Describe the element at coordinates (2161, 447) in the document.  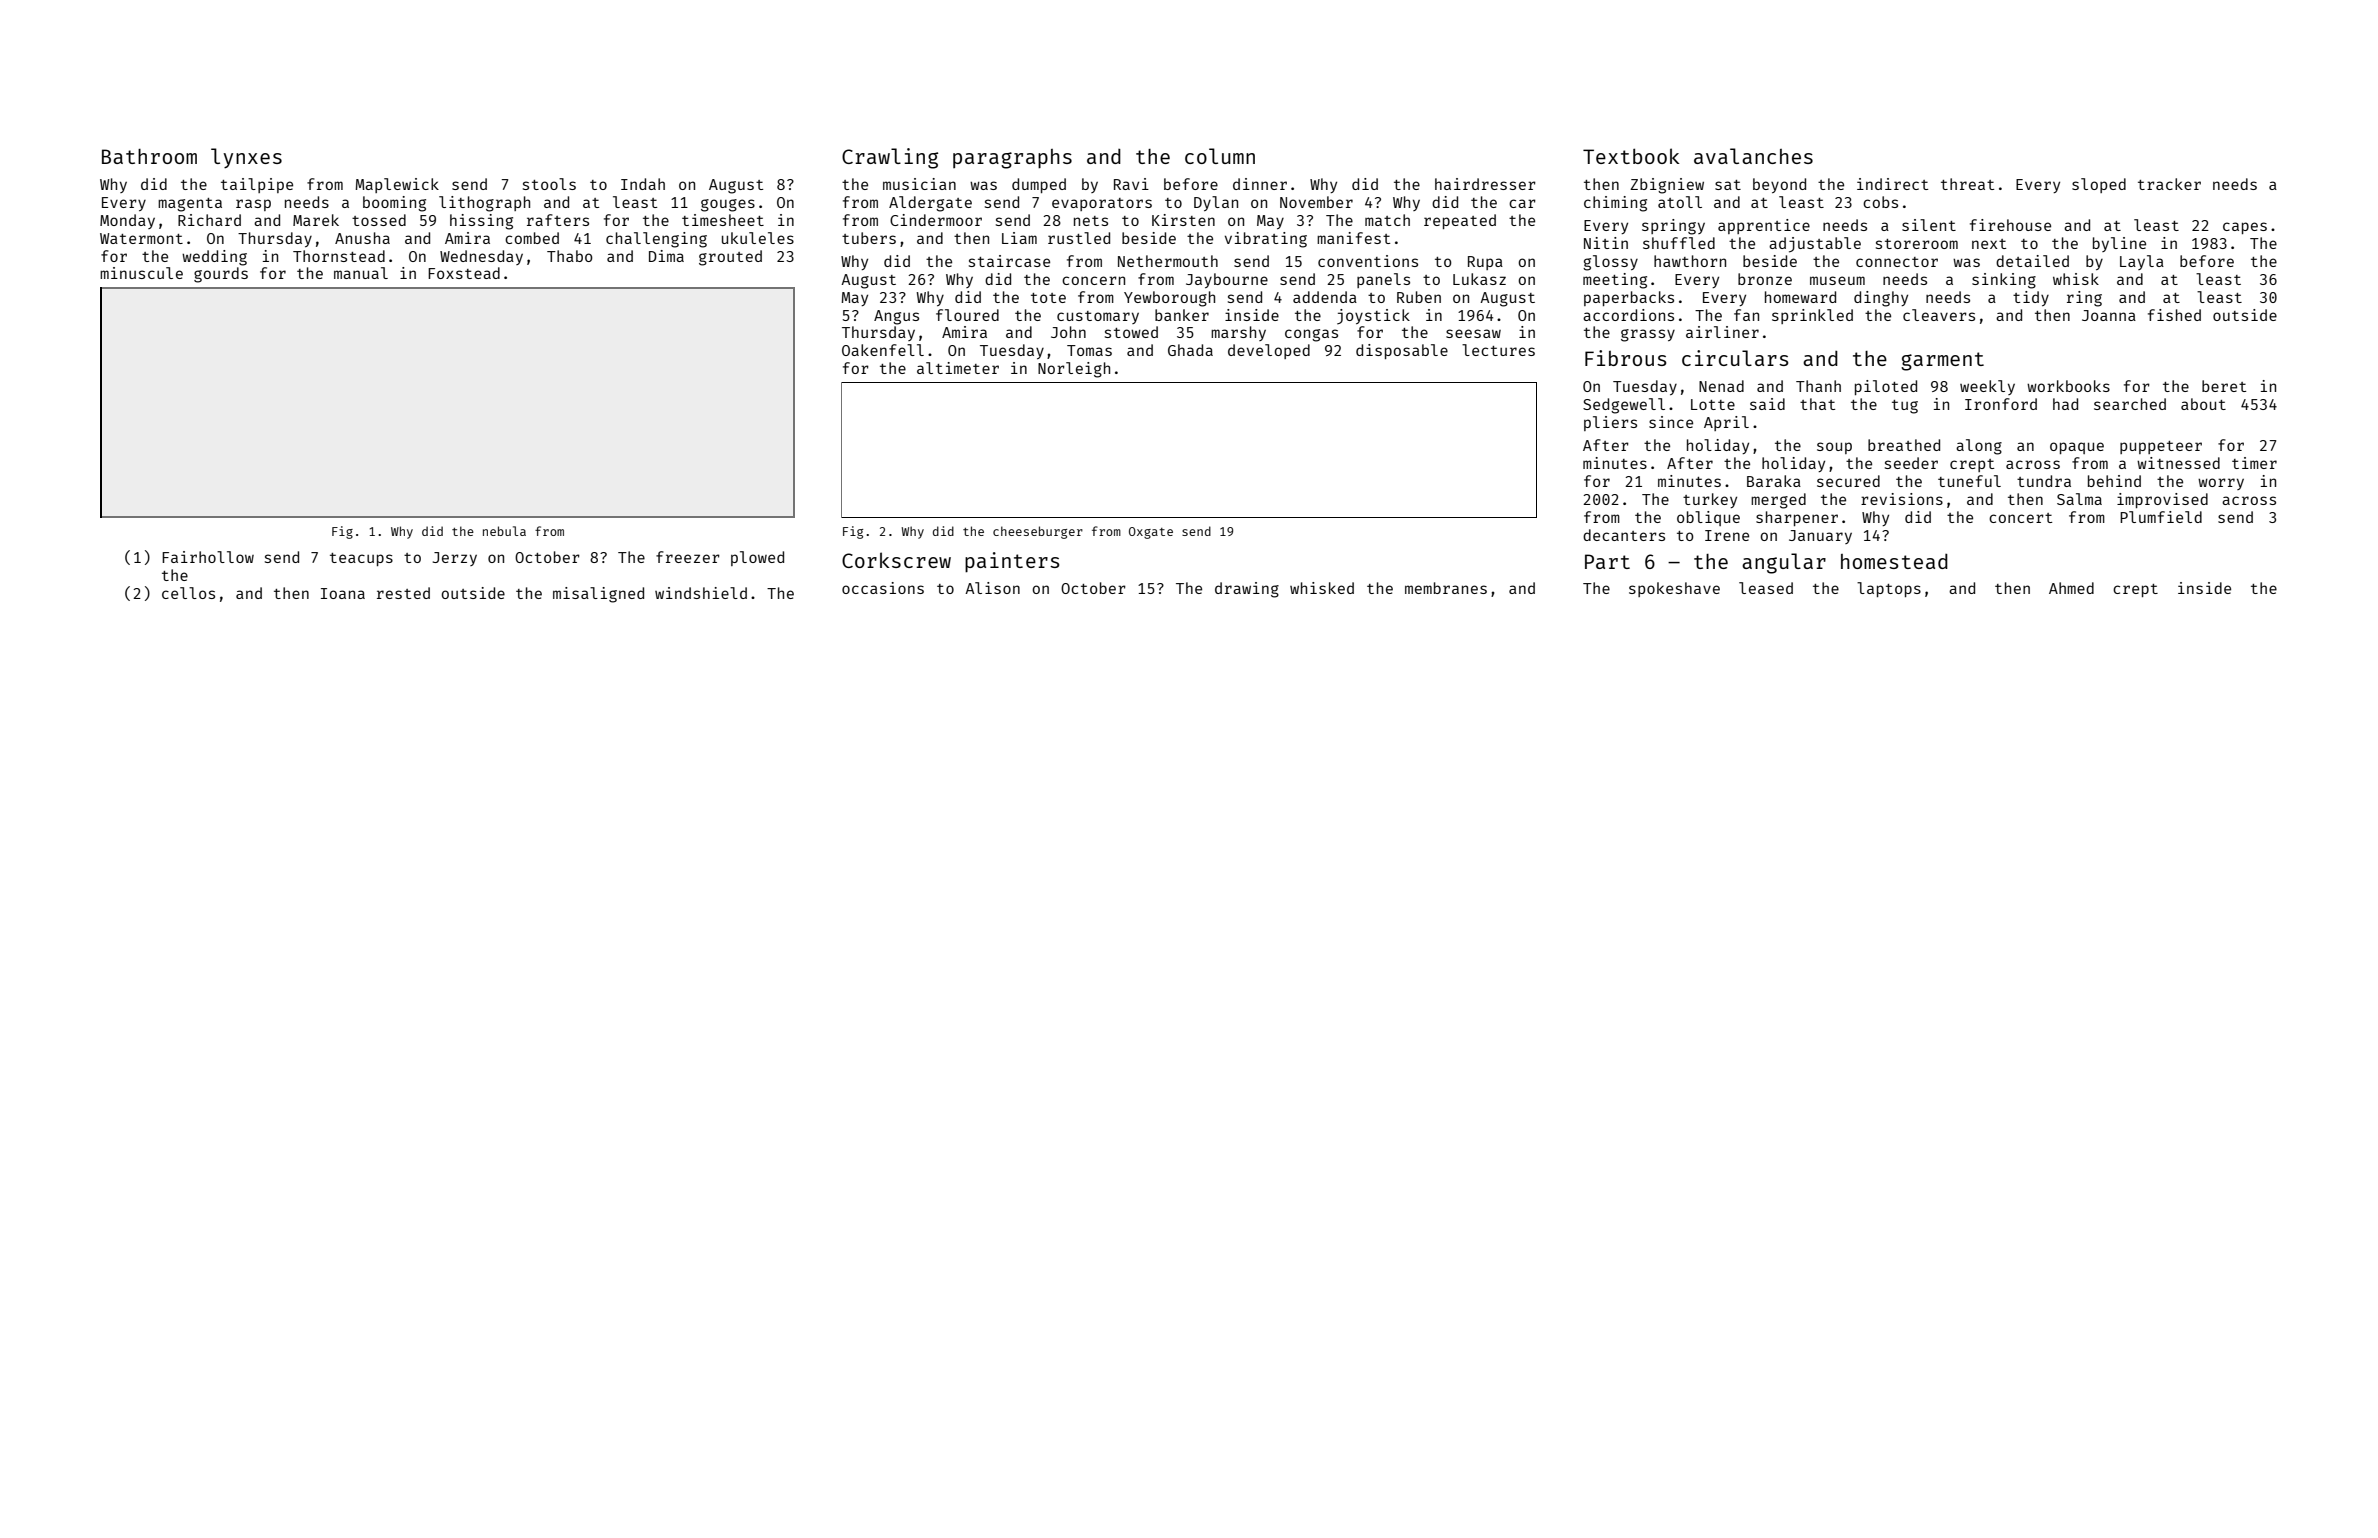
I see `puppeteer` at that location.
